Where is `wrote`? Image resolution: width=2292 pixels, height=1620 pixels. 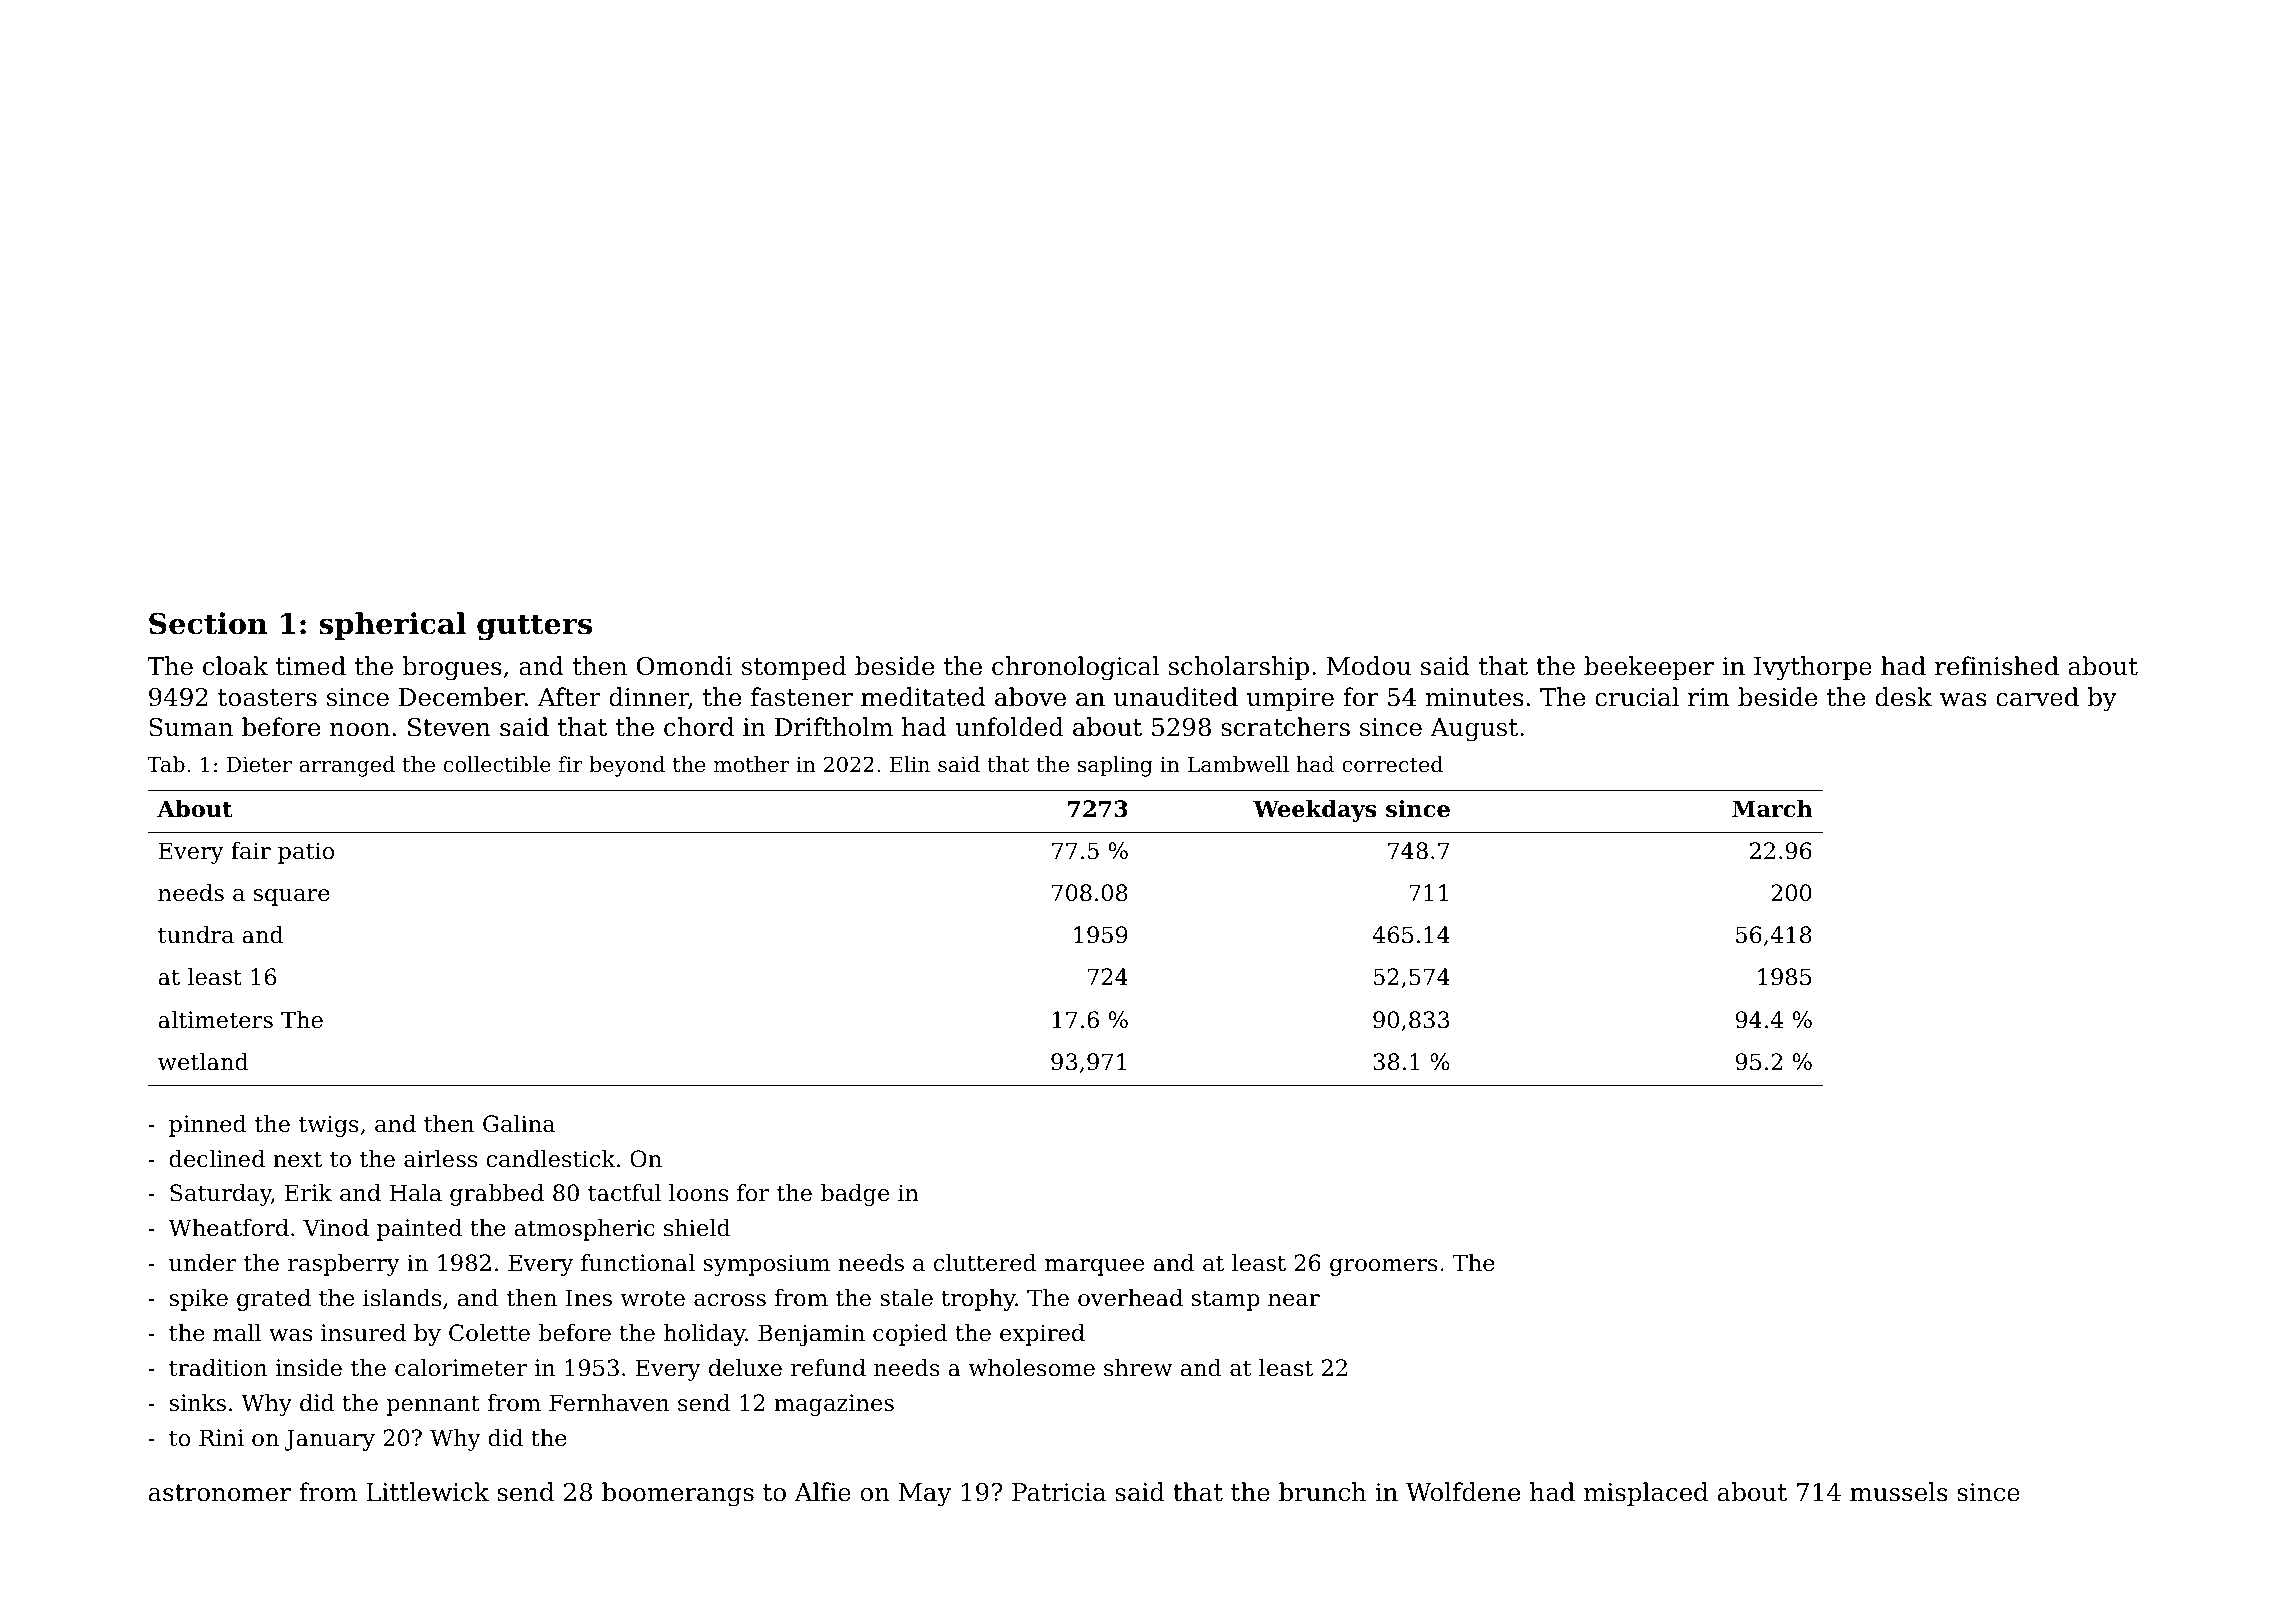
wrote is located at coordinates (652, 1298).
